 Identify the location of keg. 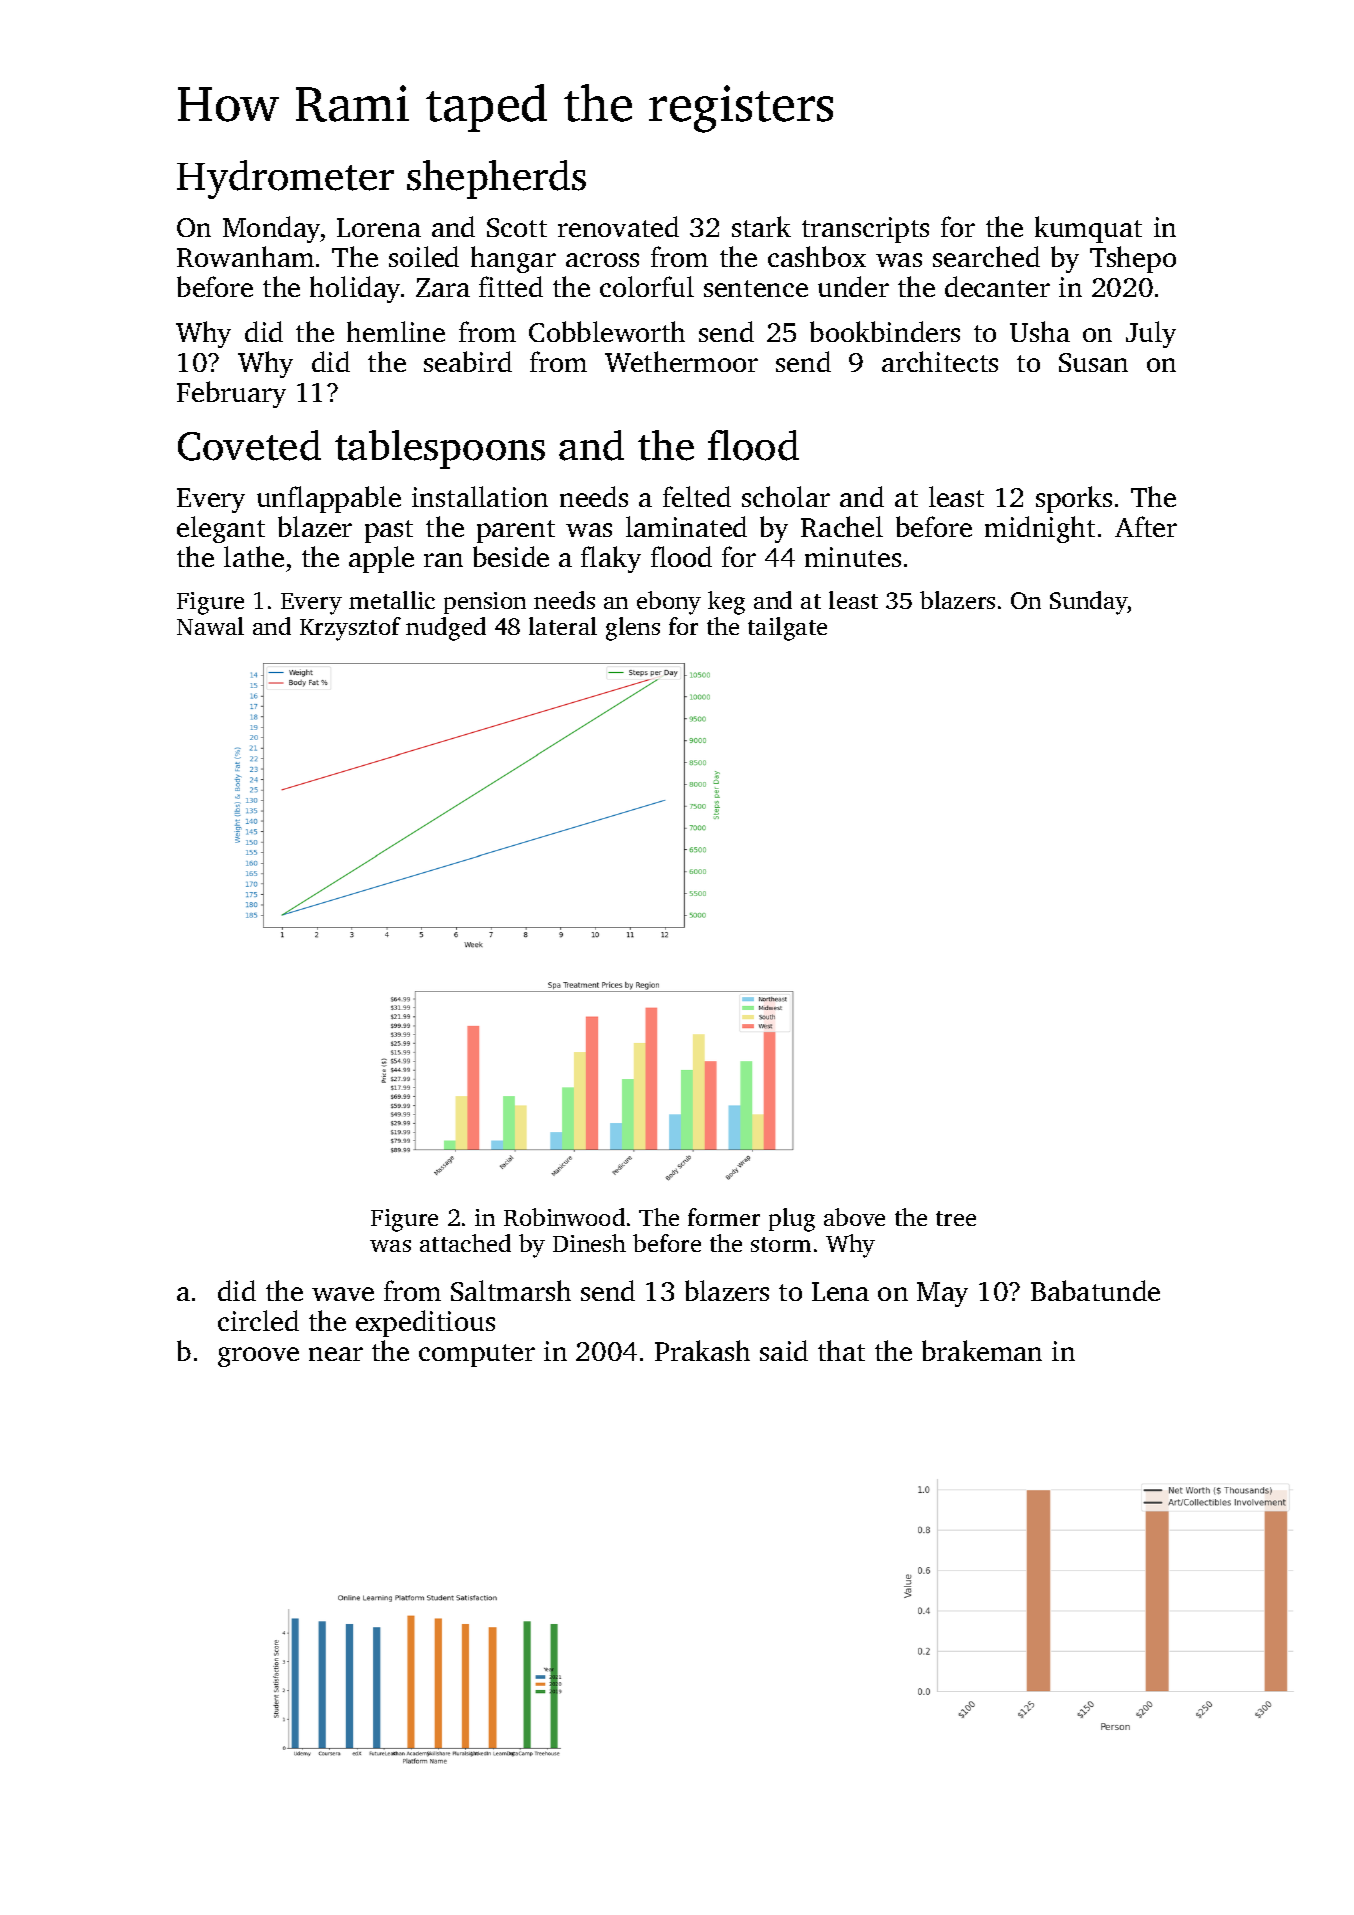
(726, 603).
